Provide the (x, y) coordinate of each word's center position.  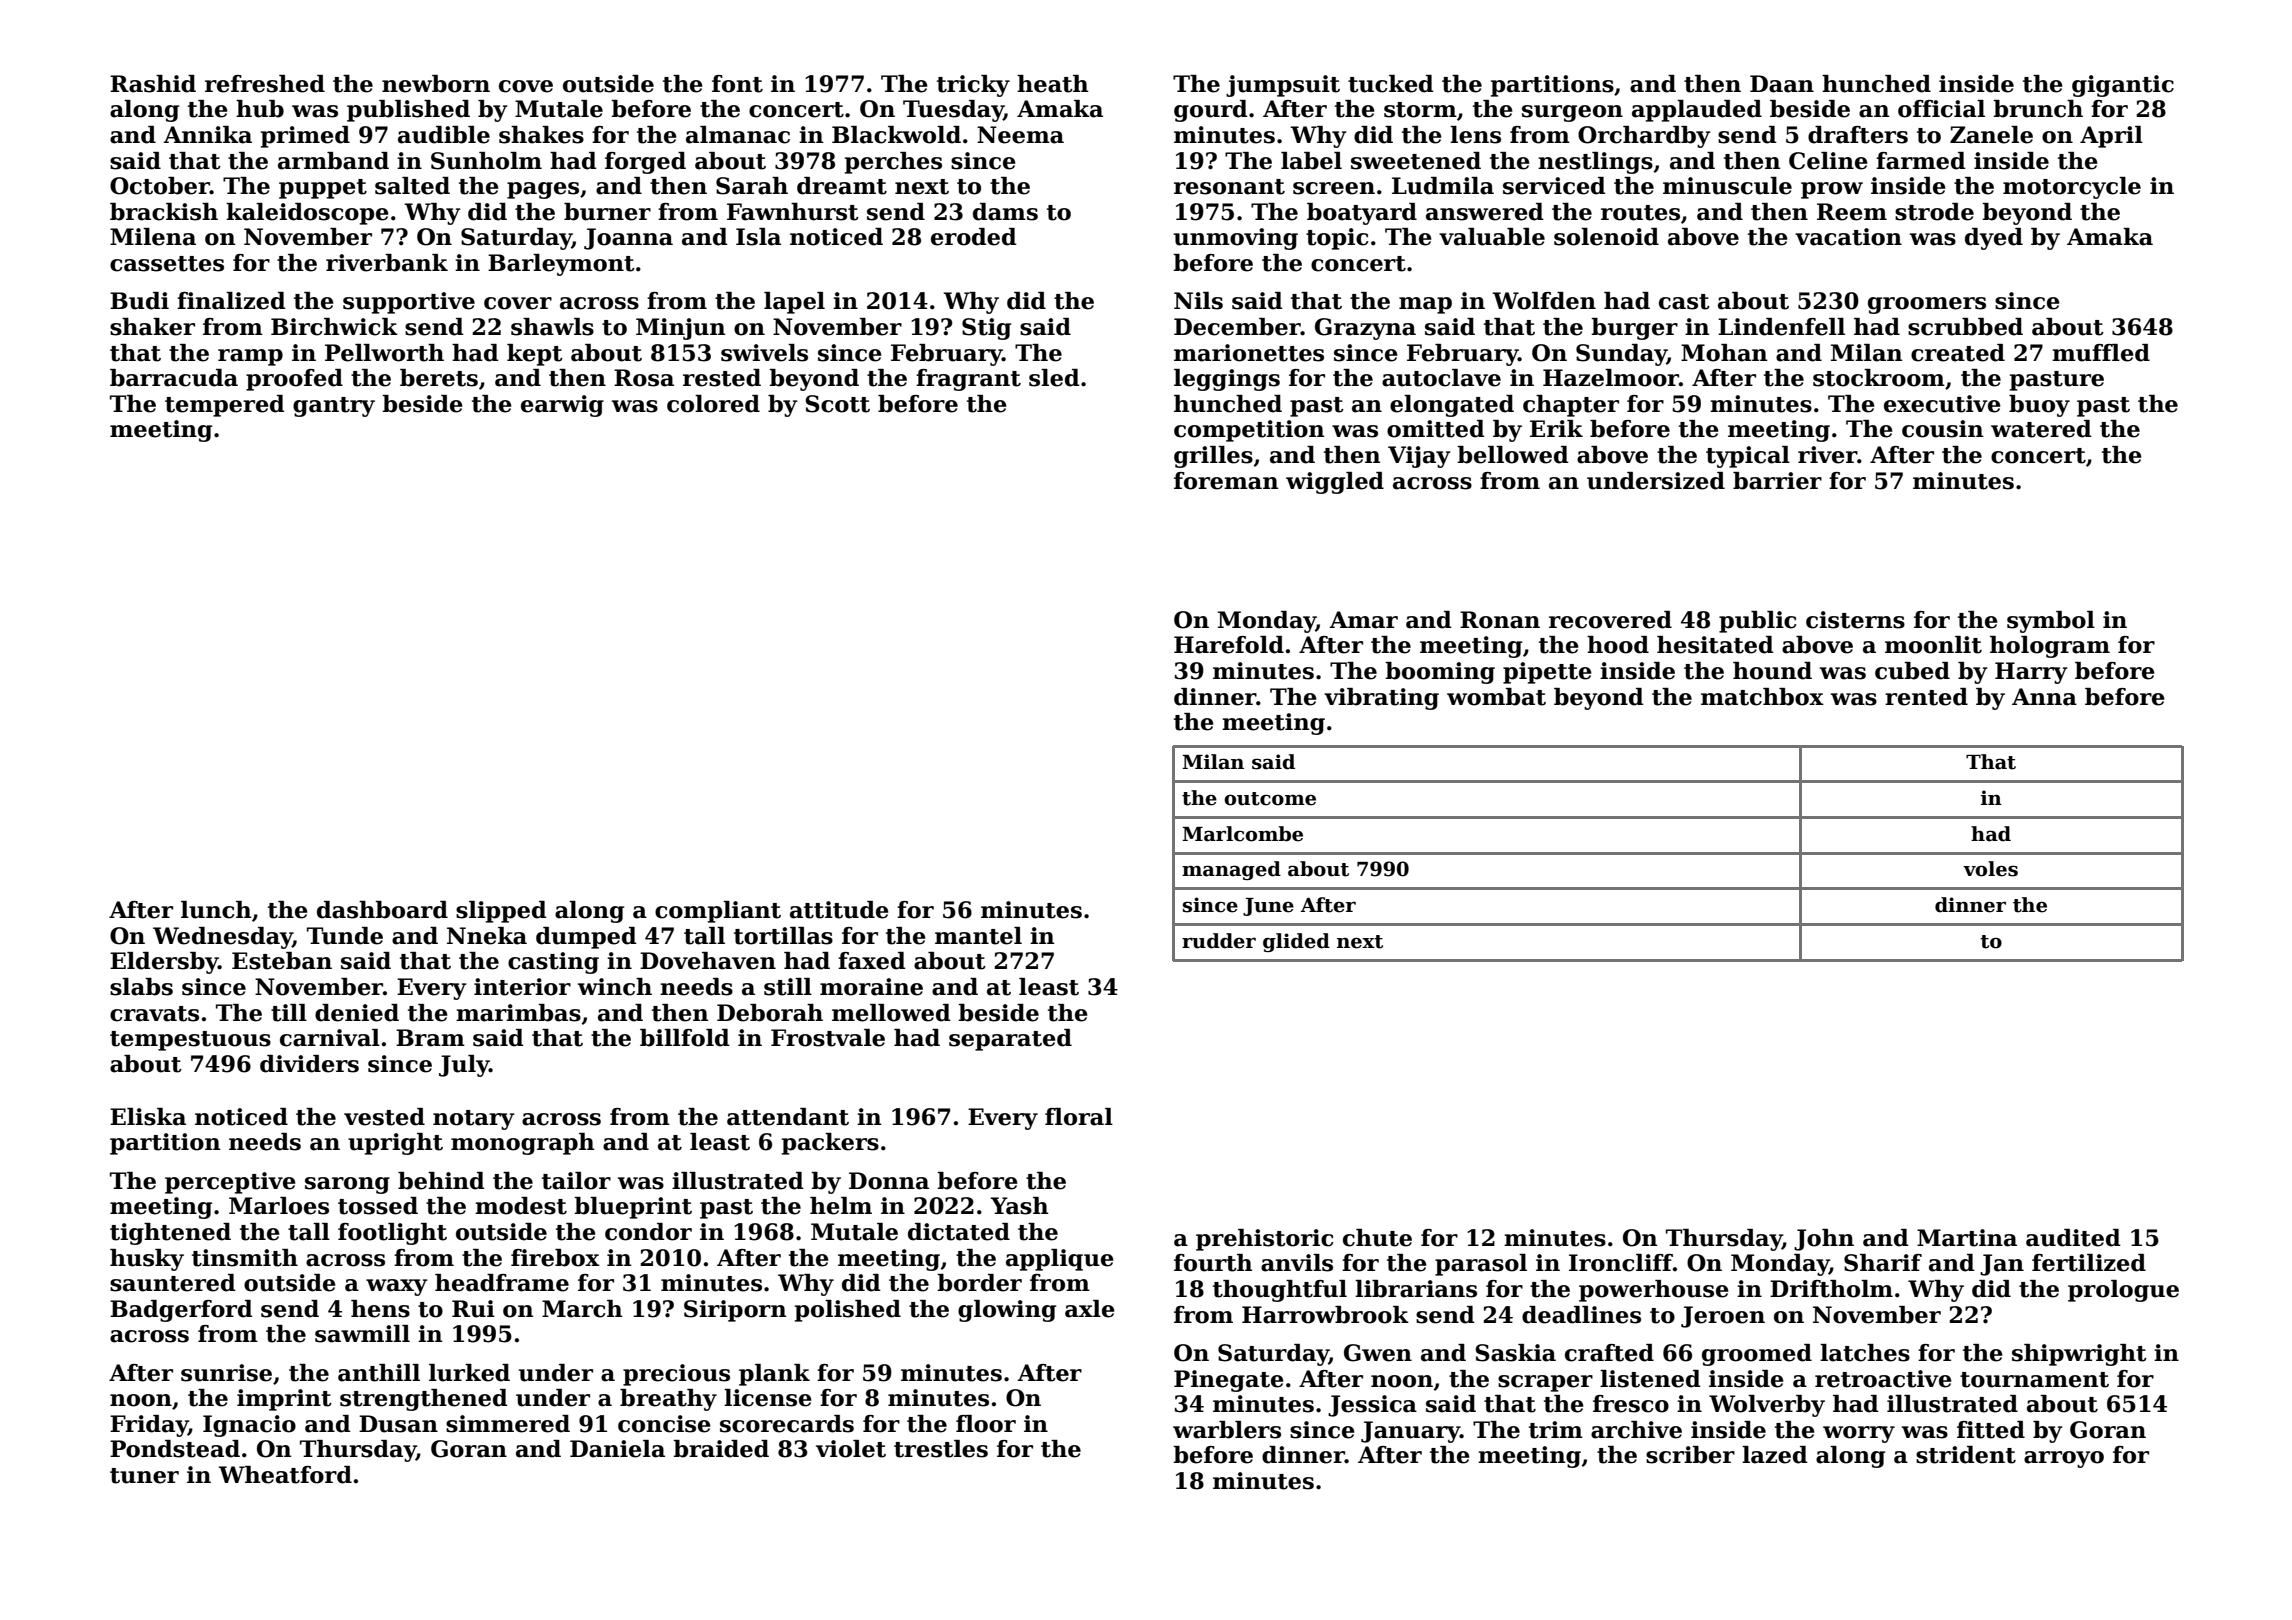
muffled (2101, 353)
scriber (1690, 1455)
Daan (1782, 84)
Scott (837, 404)
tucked (1391, 84)
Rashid (153, 84)
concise (664, 1424)
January (1410, 1432)
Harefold (1229, 645)
